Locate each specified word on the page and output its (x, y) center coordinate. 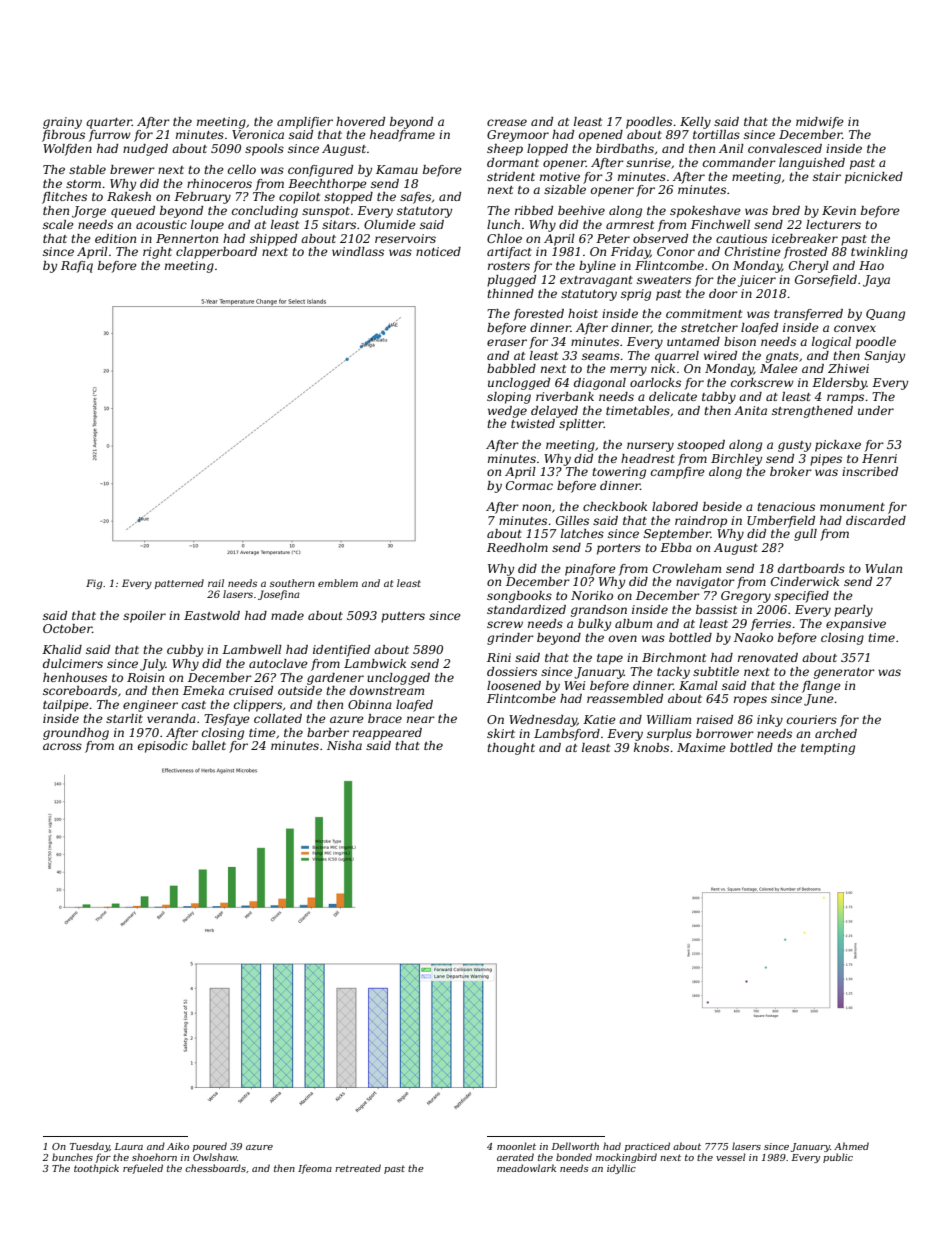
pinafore (590, 570)
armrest (630, 225)
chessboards (215, 1168)
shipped (273, 240)
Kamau (397, 169)
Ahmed (851, 1146)
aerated (515, 1157)
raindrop (701, 522)
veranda (171, 718)
